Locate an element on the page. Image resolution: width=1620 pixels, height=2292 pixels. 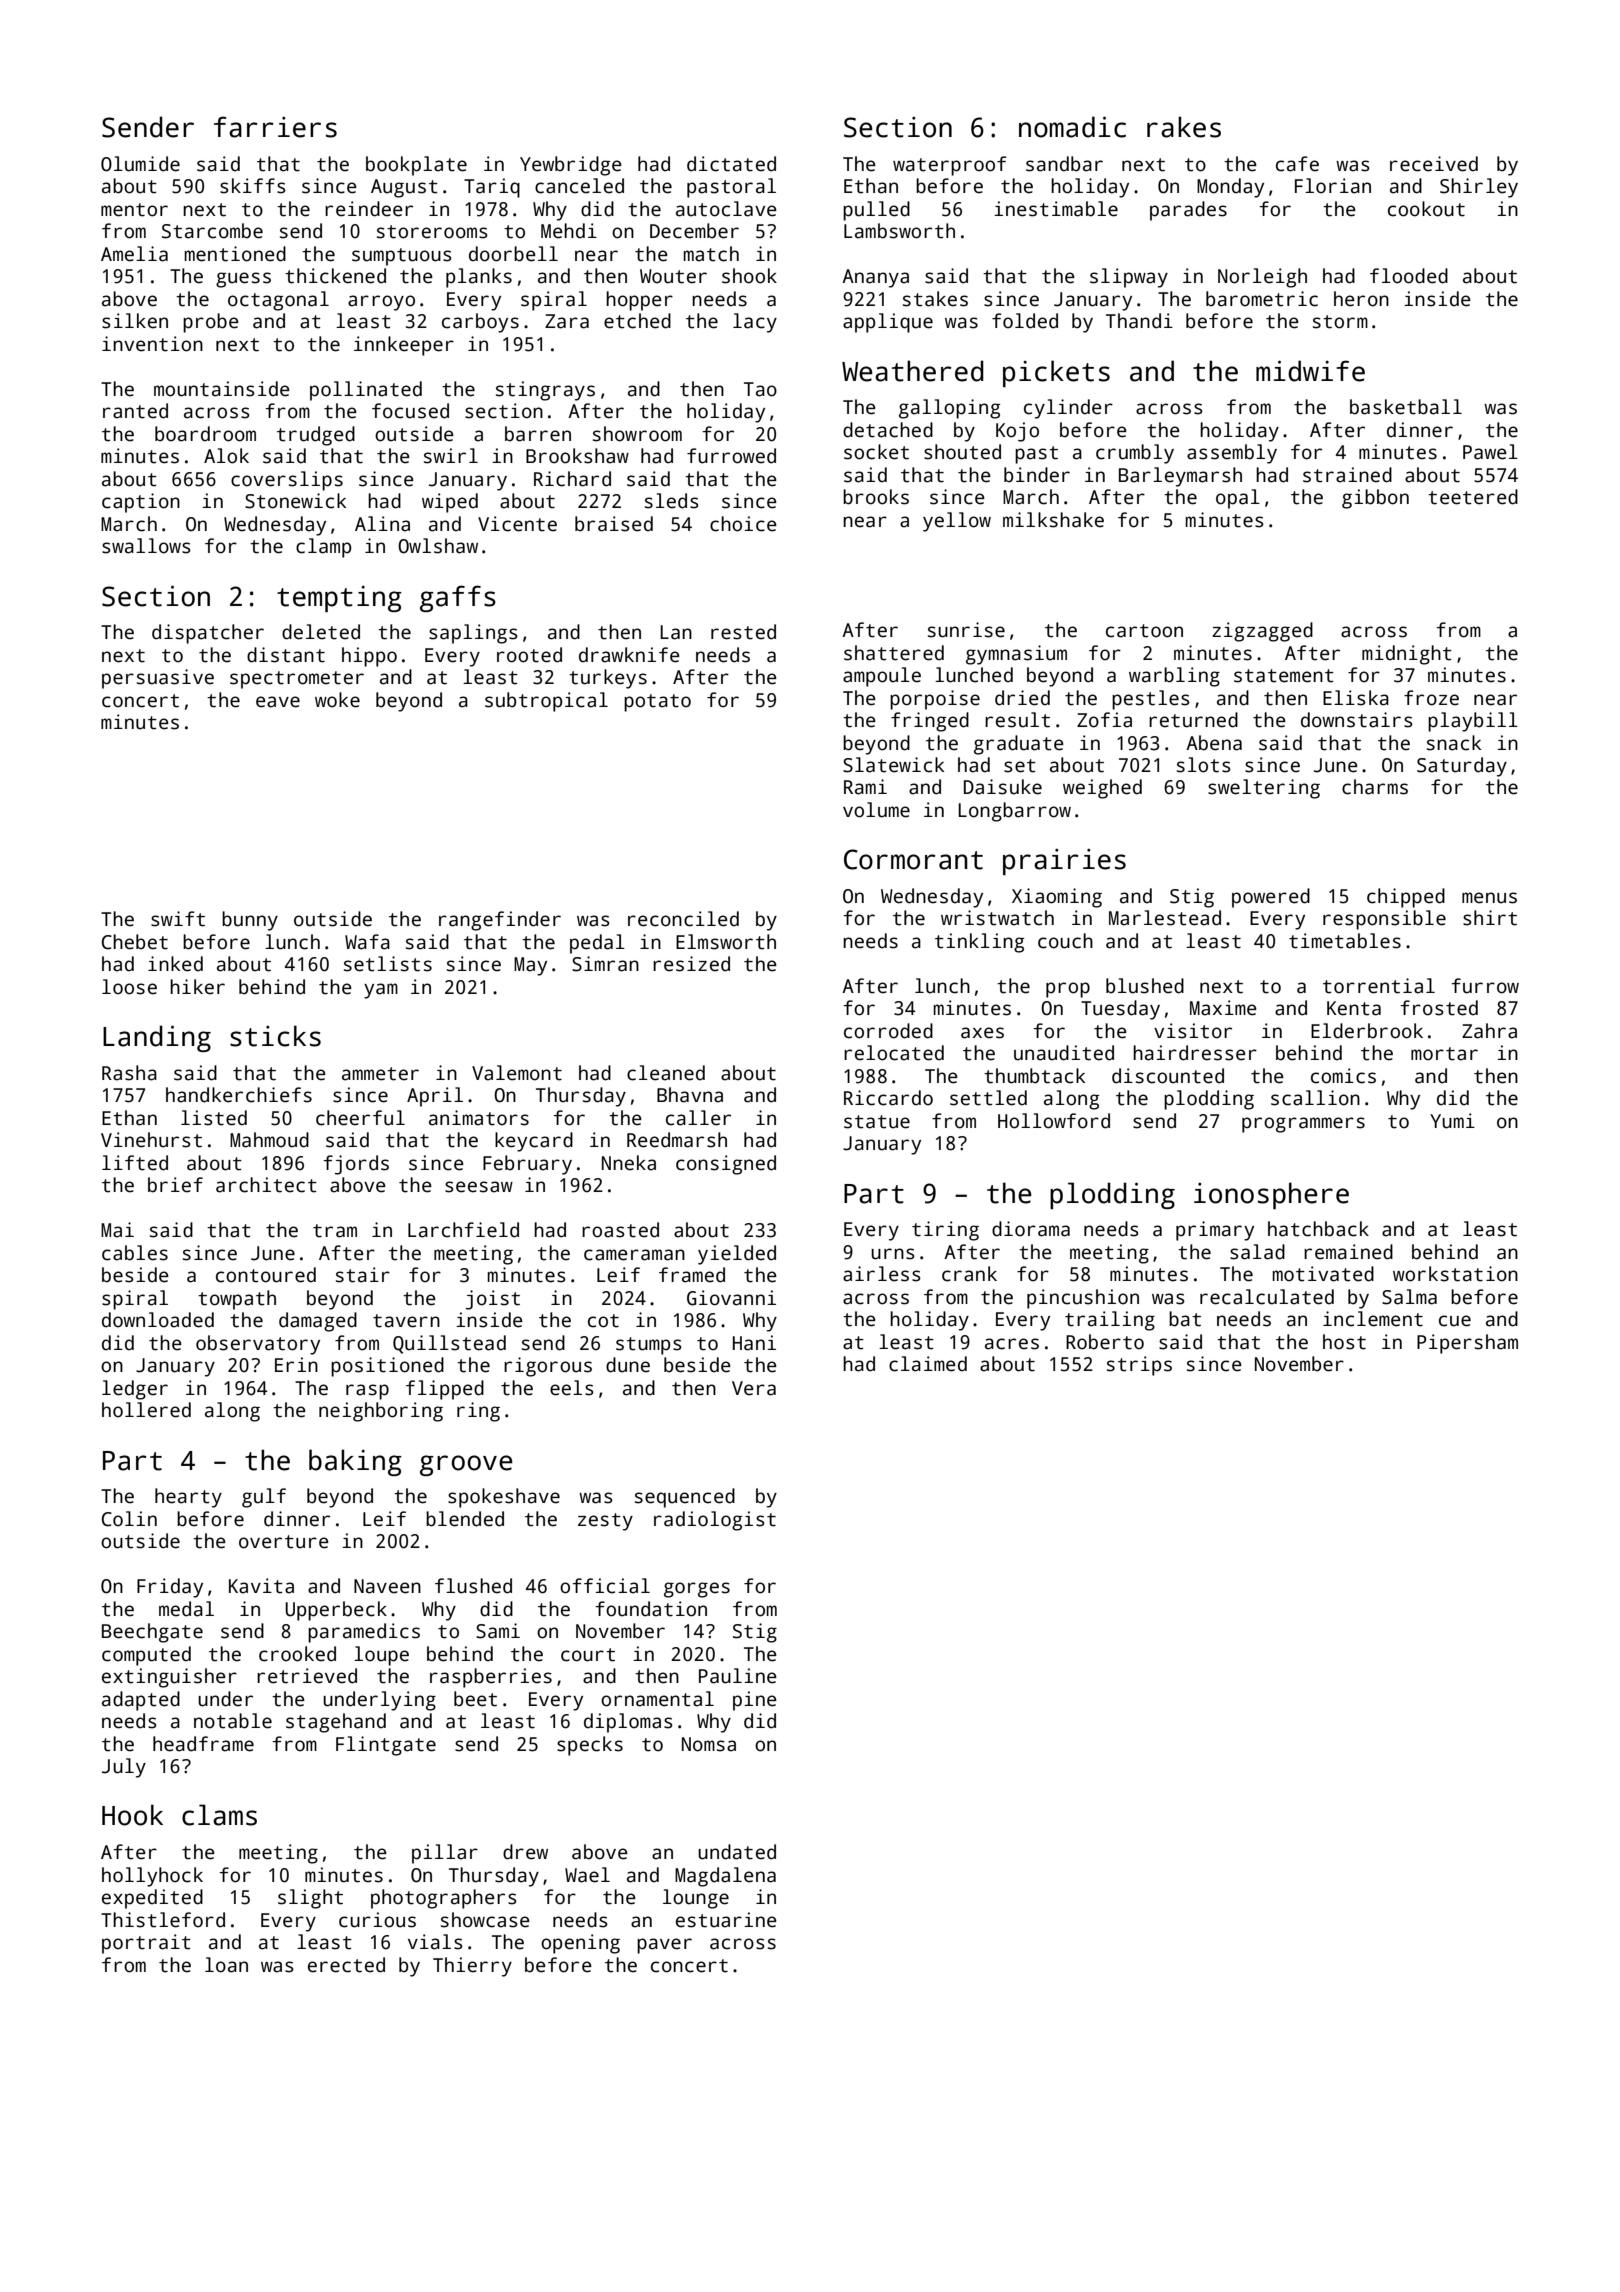
sticks is located at coordinates (275, 1036).
